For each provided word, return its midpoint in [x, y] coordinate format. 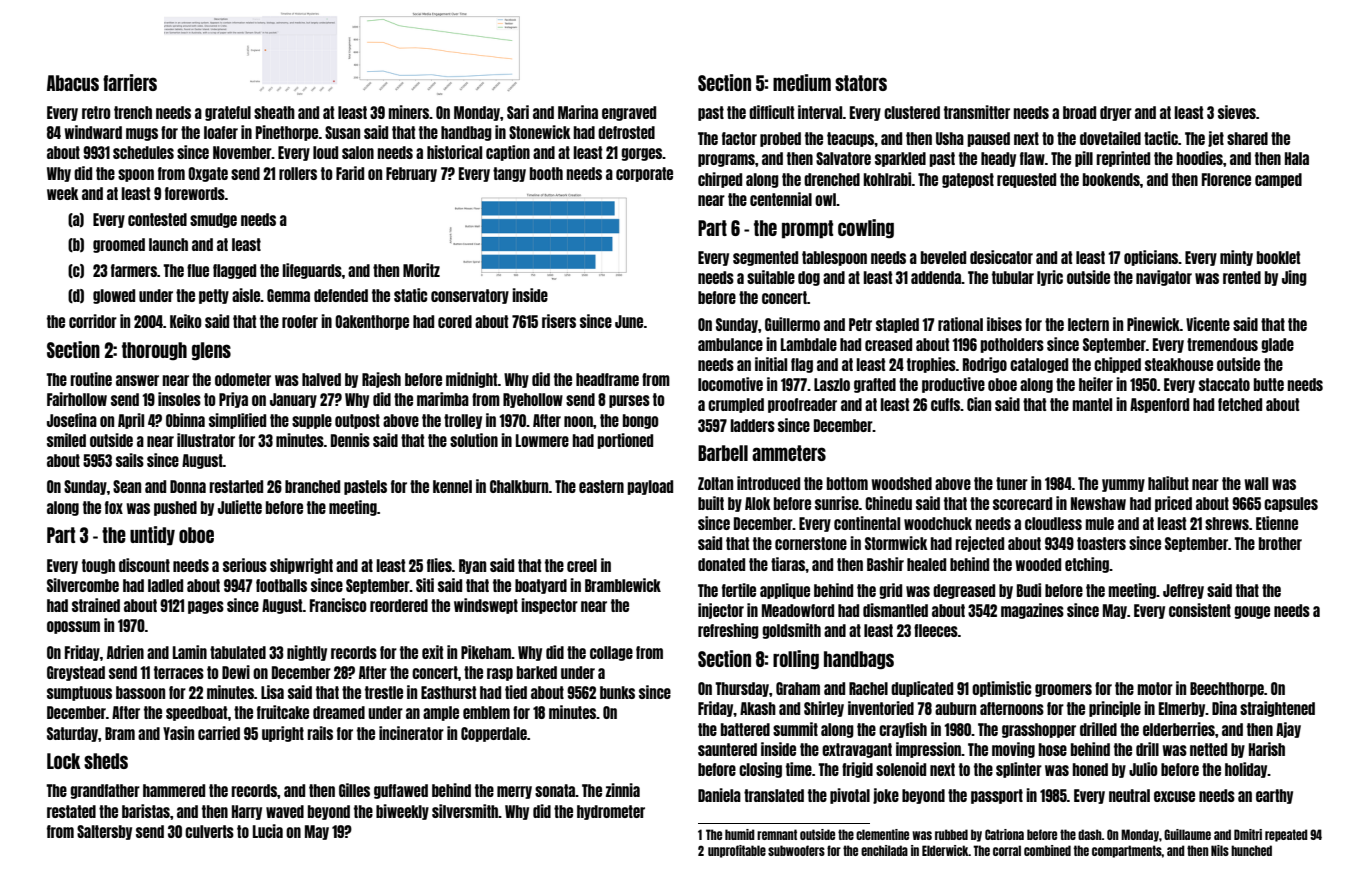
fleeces [936, 630]
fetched [1240, 404]
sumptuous [79, 693]
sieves [1237, 112]
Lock [64, 761]
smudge [213, 220]
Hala [1297, 158]
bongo [640, 421]
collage [611, 653]
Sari [518, 112]
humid [740, 834]
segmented [765, 258]
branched [312, 486]
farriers [130, 82]
